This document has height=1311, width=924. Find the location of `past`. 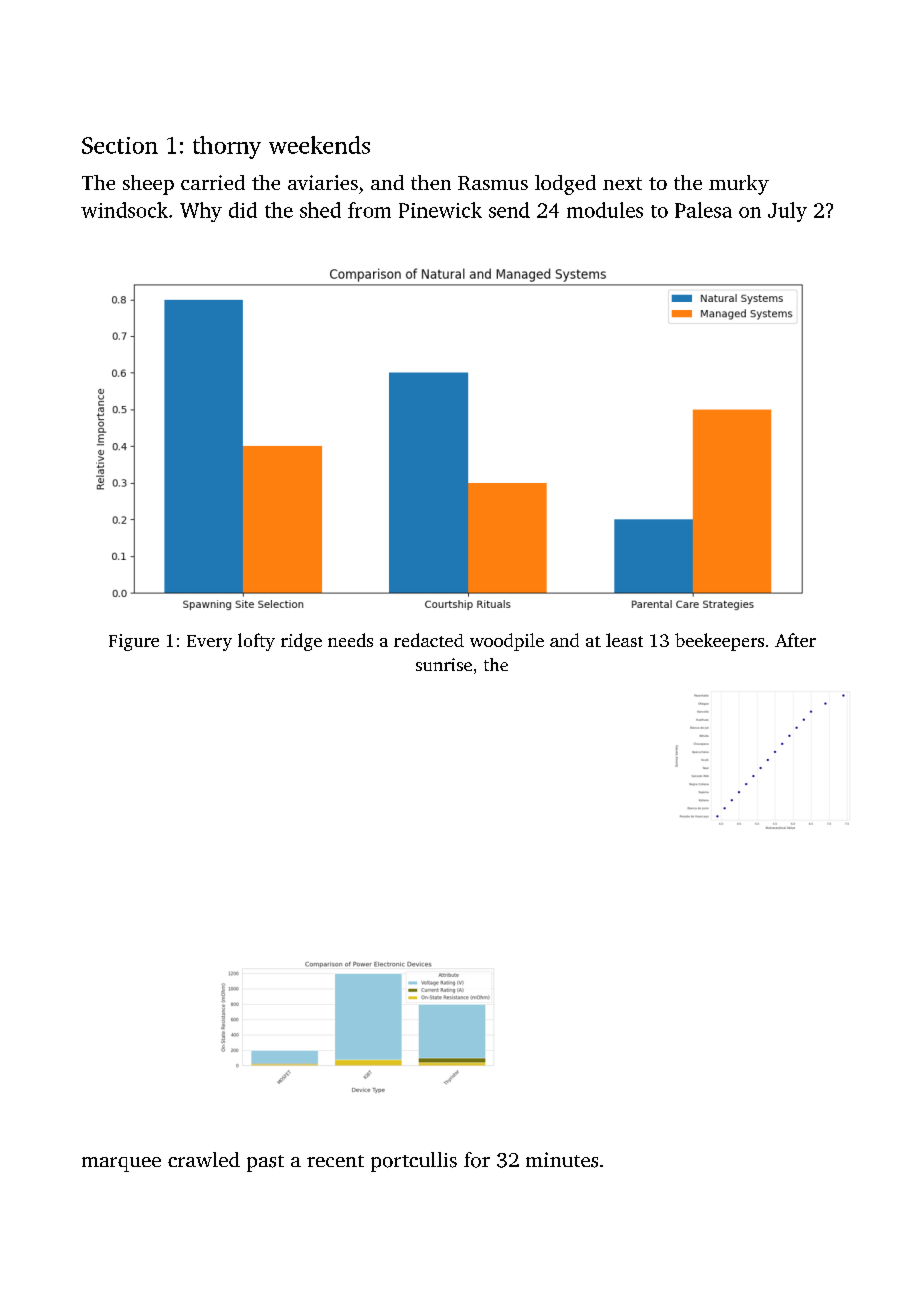

past is located at coordinates (265, 1163).
